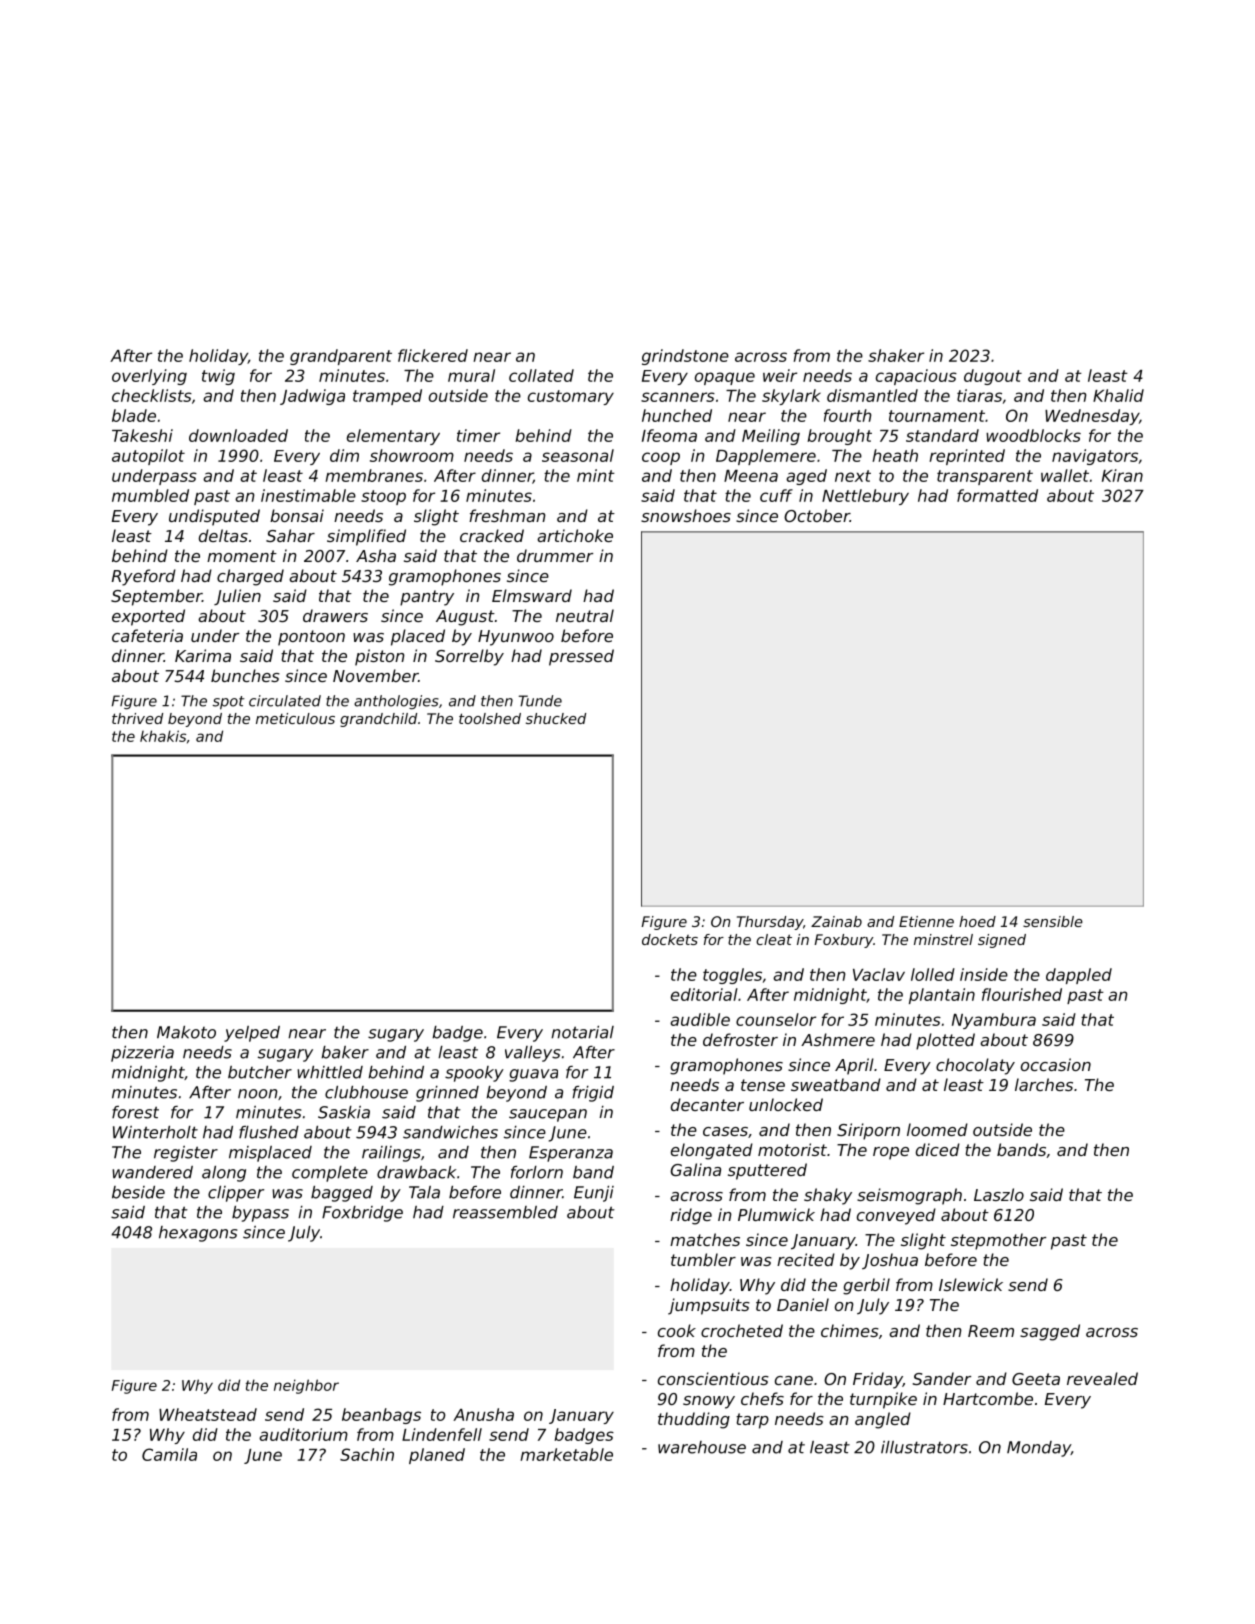 Image resolution: width=1255 pixels, height=1624 pixels. Describe the element at coordinates (999, 1194) in the screenshot. I see `Laszlo` at that location.
